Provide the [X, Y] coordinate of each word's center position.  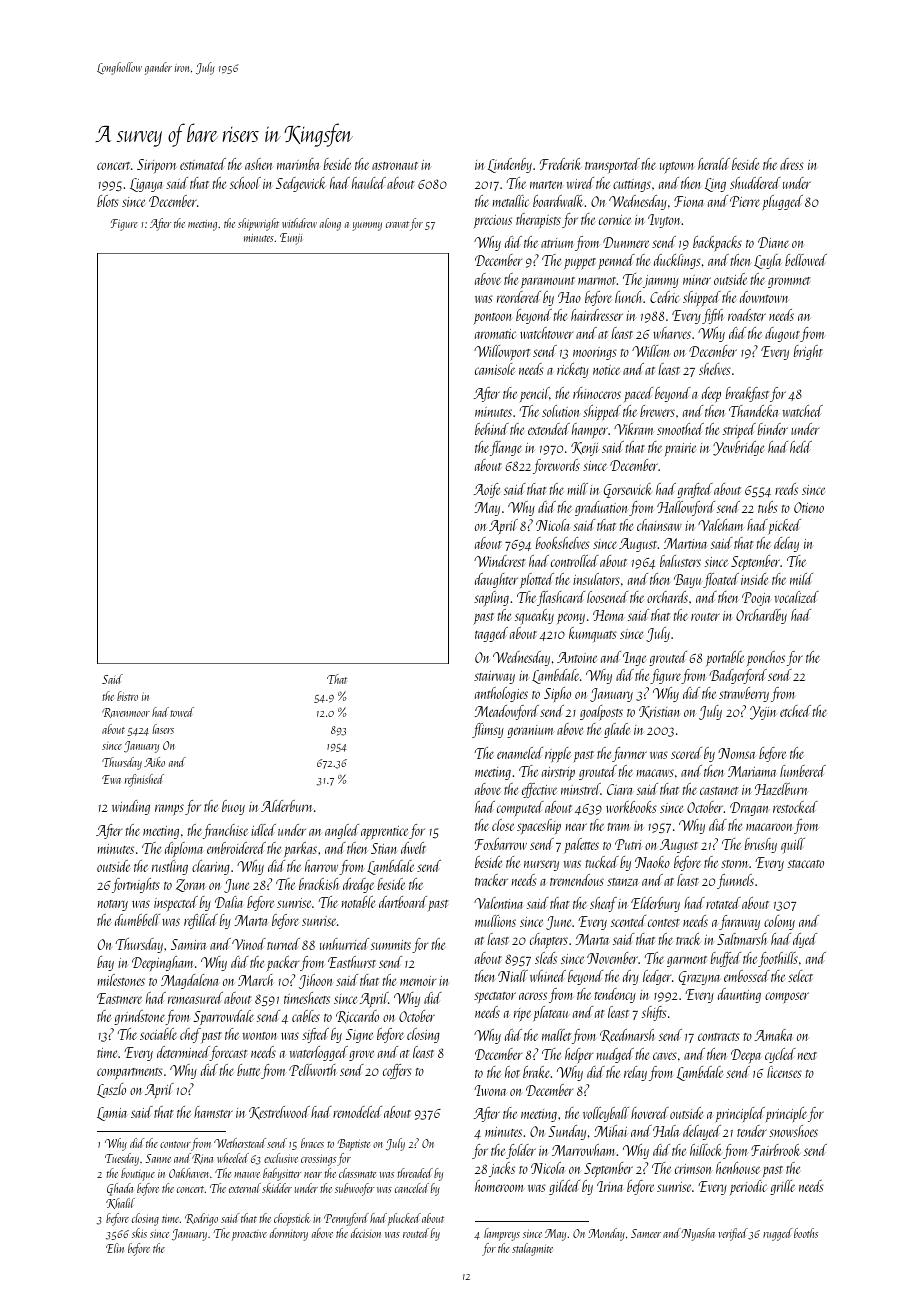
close [503, 825]
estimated [203, 164]
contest [664, 923]
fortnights [136, 885]
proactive [249, 1236]
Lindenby [510, 165]
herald [714, 164]
